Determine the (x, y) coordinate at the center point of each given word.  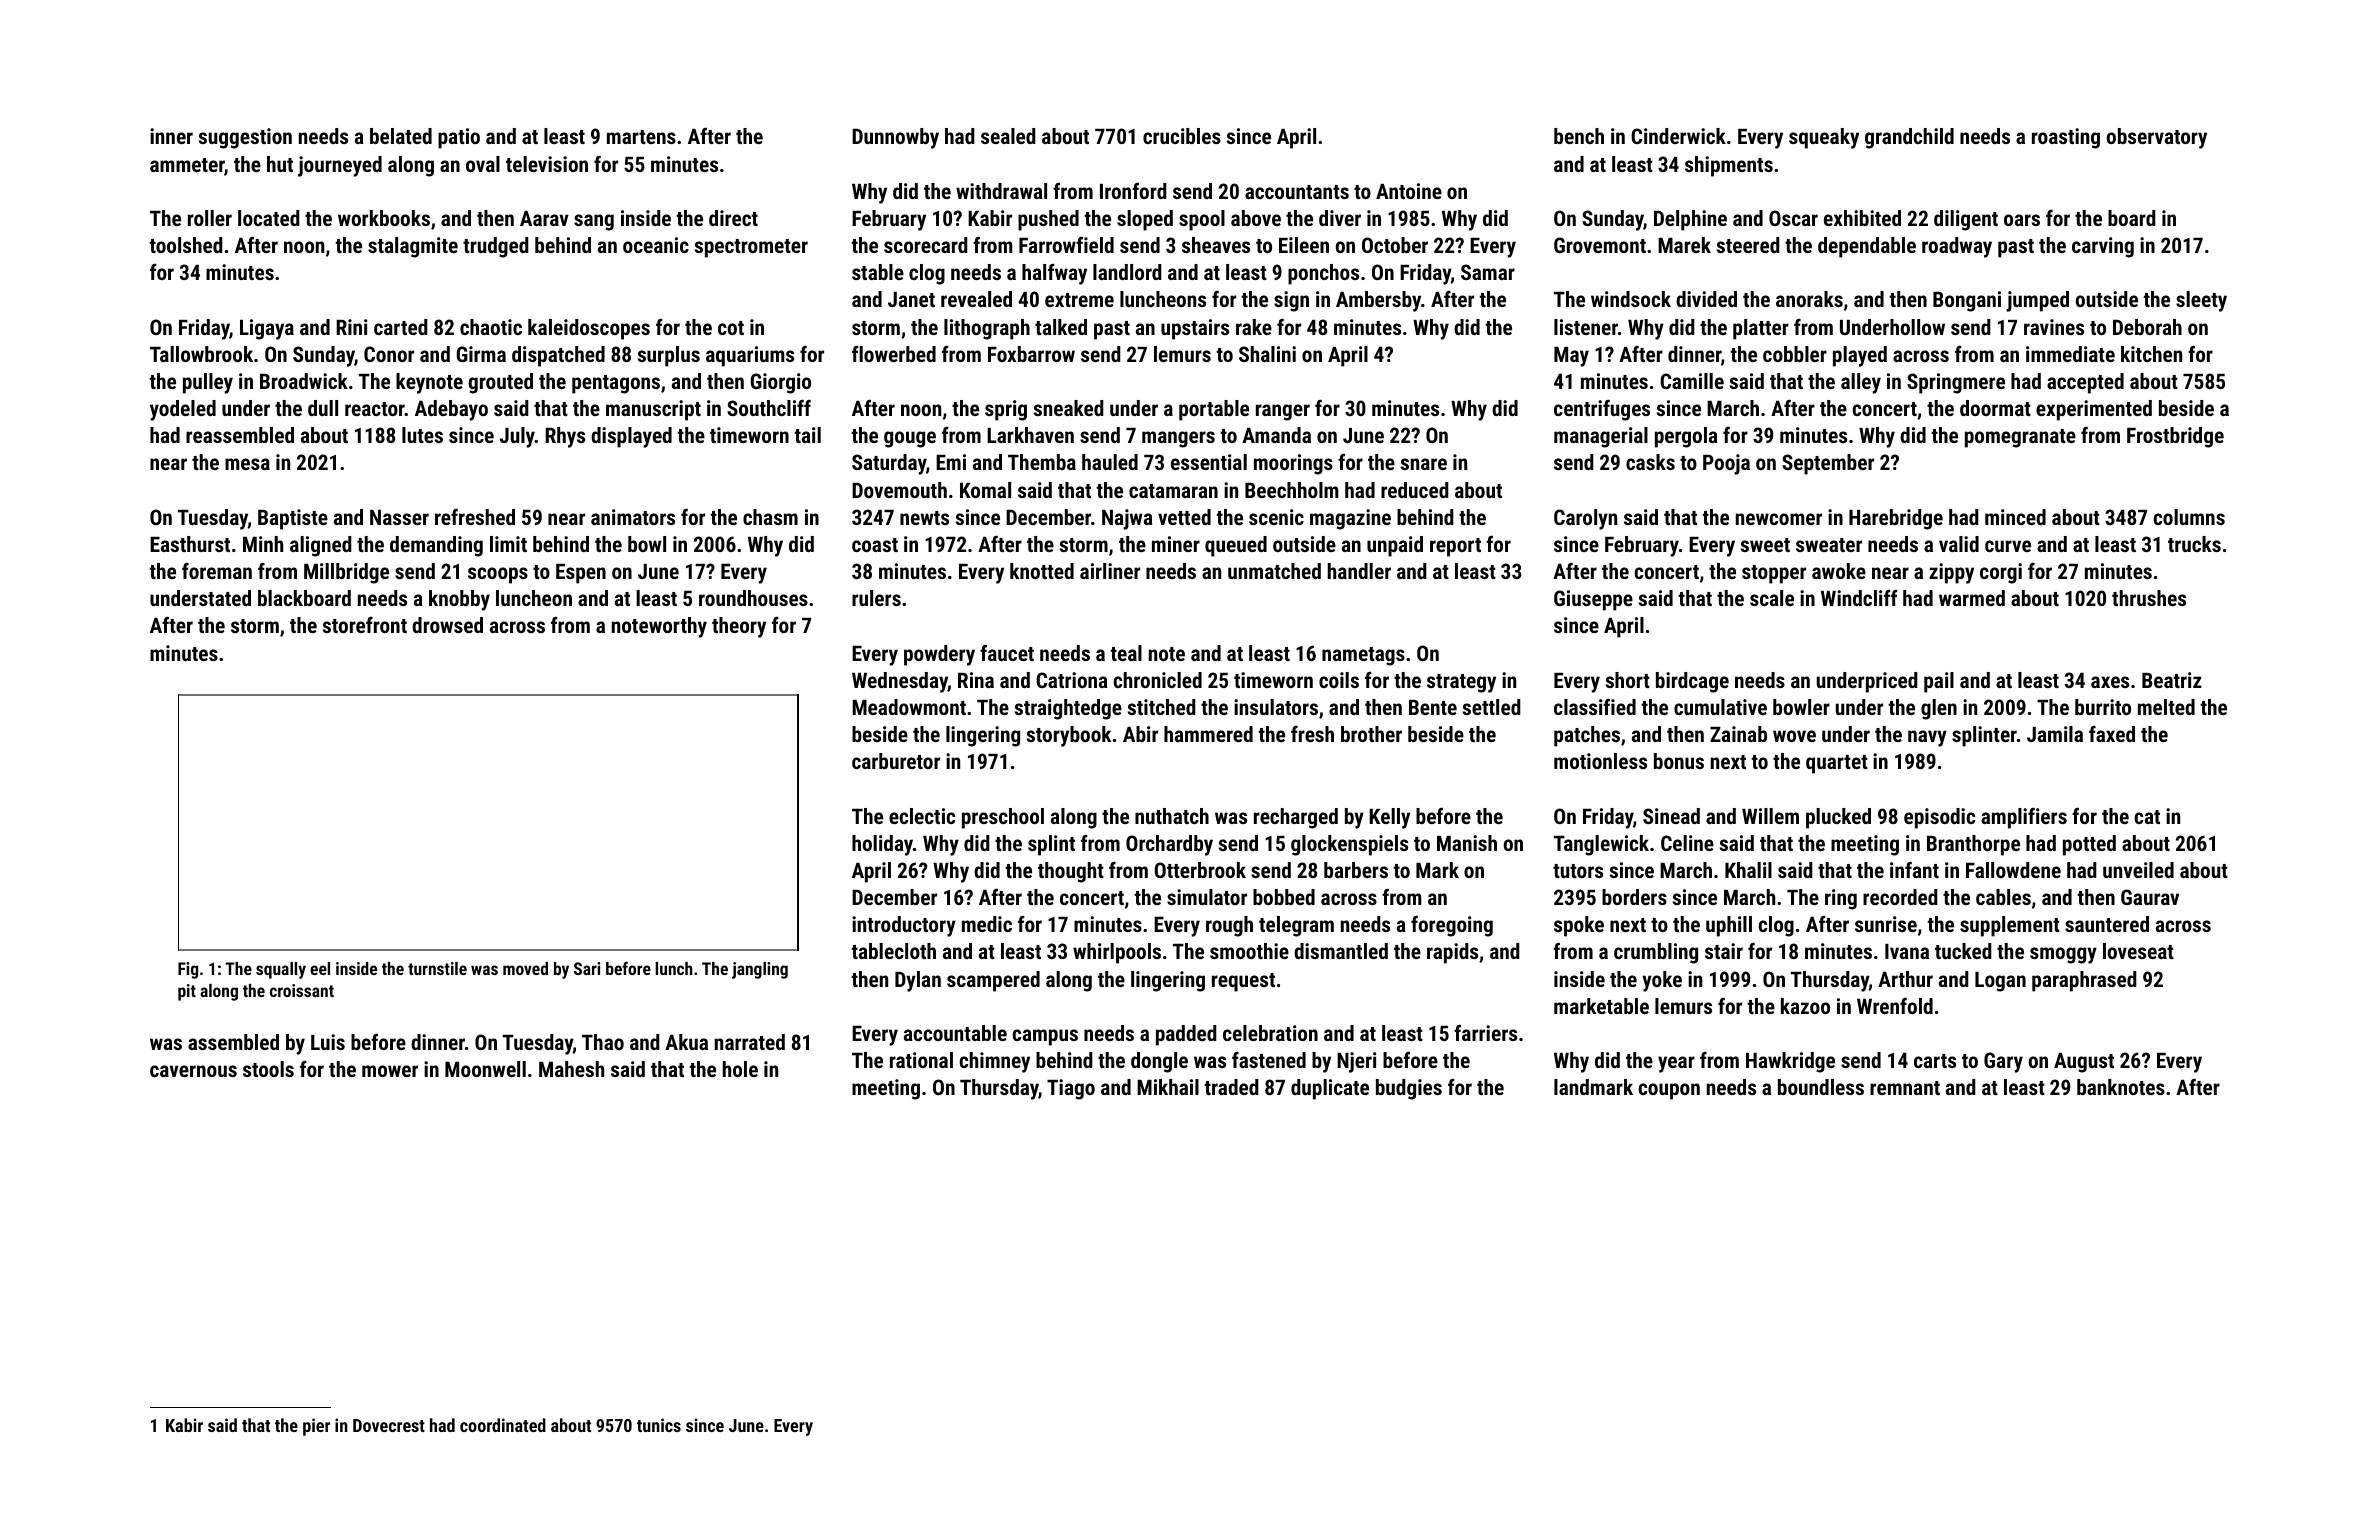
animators (633, 517)
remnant (1905, 1088)
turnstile (437, 968)
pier (316, 1427)
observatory (2156, 138)
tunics (659, 1425)
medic (987, 924)
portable (1214, 410)
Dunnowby (895, 138)
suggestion (245, 138)
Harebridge (1896, 519)
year (1676, 1064)
